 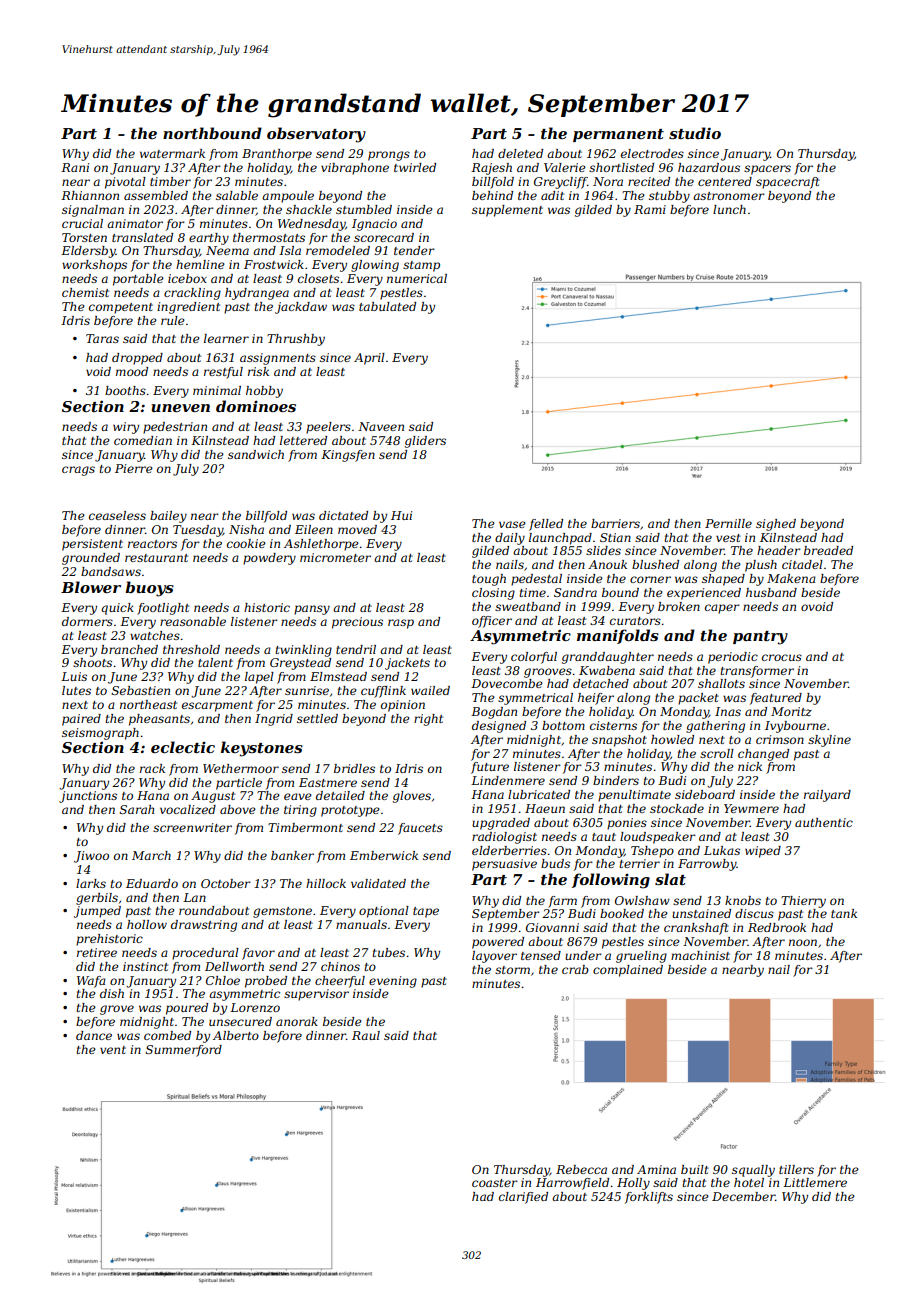 I want to click on complained, so click(x=628, y=971).
